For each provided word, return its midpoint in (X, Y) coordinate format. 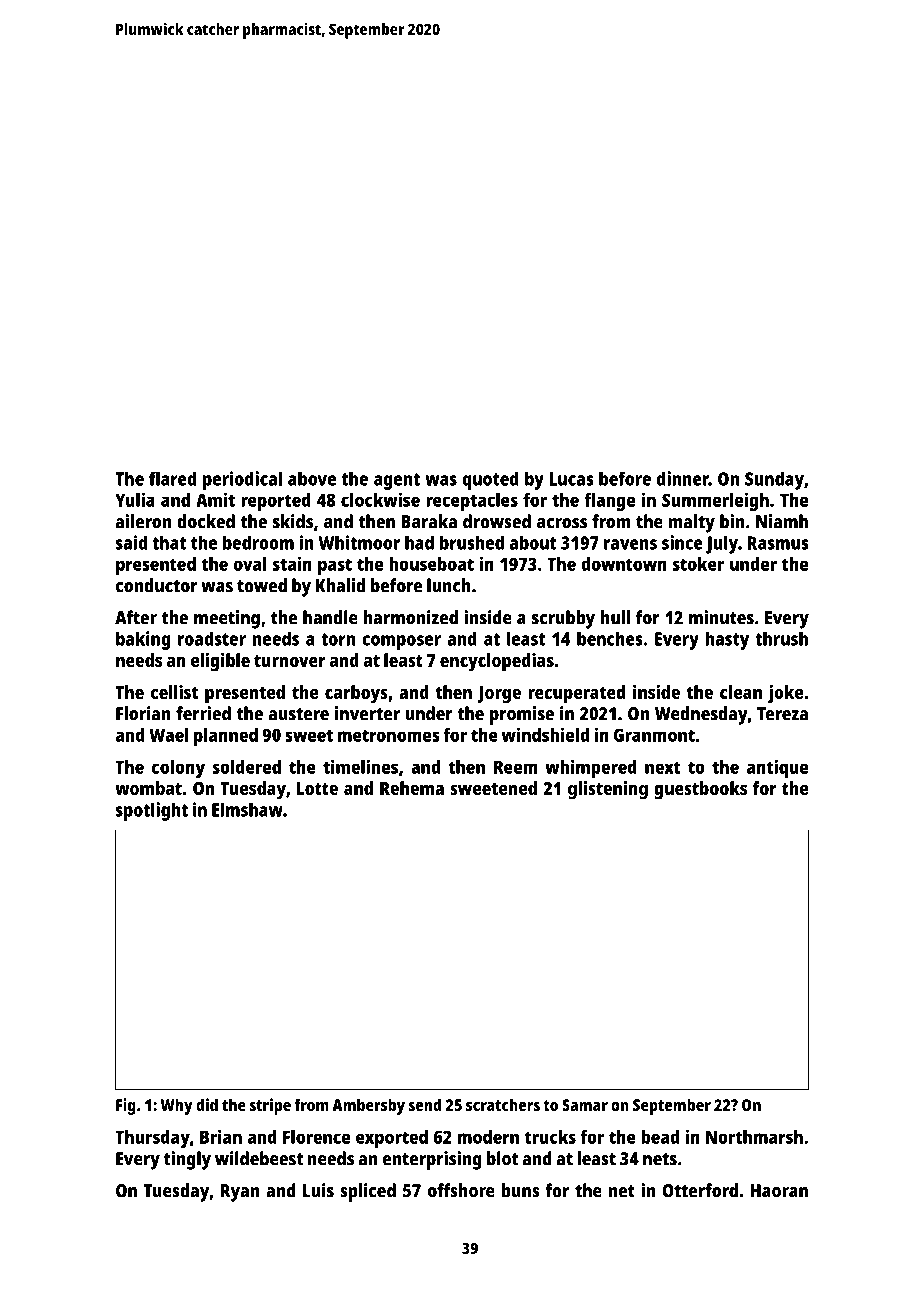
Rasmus (778, 543)
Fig (126, 1106)
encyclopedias (497, 662)
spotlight (152, 811)
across (562, 523)
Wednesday (701, 715)
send (424, 1104)
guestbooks (700, 790)
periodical (242, 480)
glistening (608, 790)
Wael (169, 735)
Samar (585, 1105)
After (136, 617)
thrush (781, 639)
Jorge (499, 695)
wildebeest (259, 1158)
